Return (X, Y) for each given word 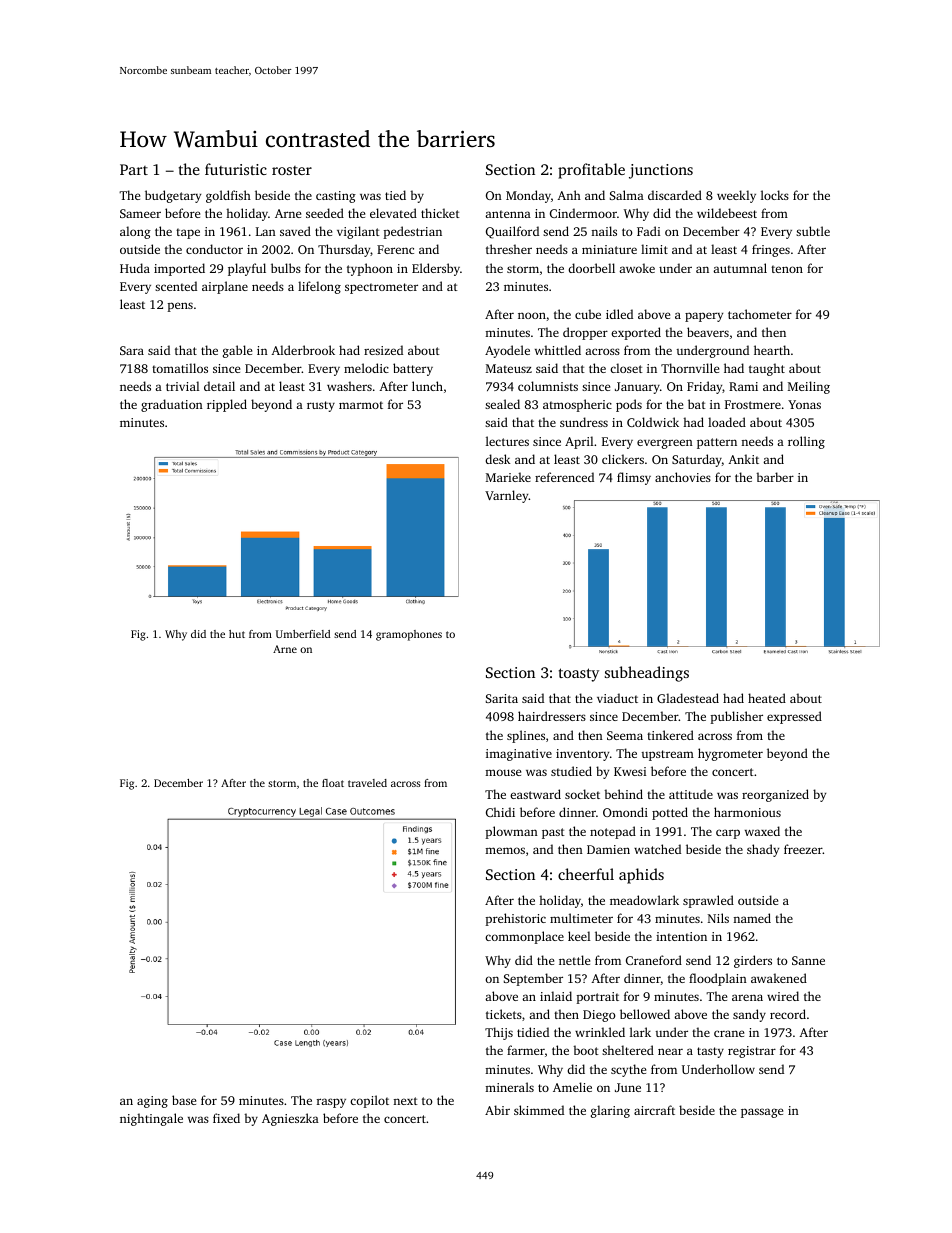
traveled (367, 783)
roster (292, 170)
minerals (509, 1087)
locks (775, 195)
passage (762, 1113)
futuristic (236, 169)
